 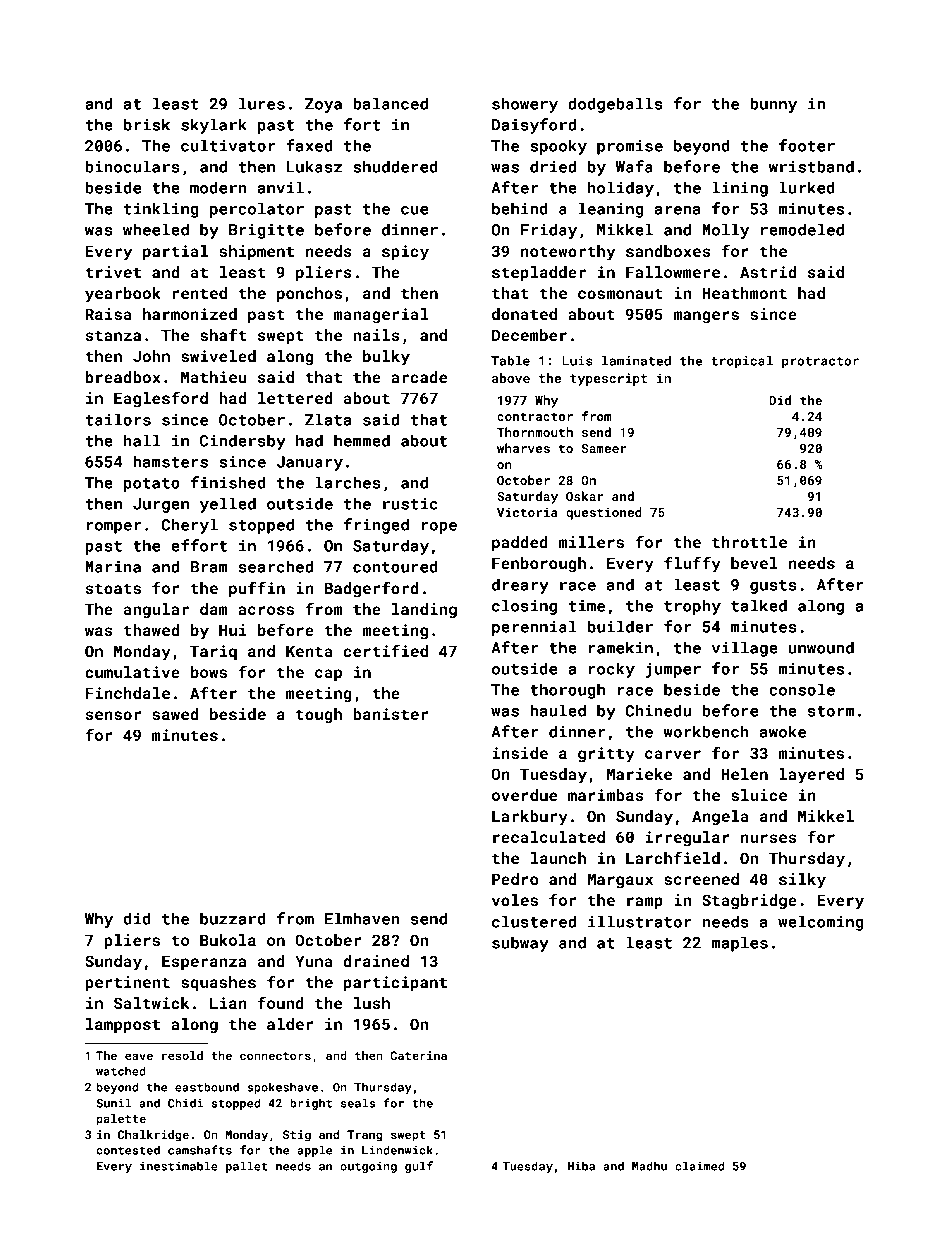 What do you see at coordinates (811, 776) in the page?
I see `layered` at bounding box center [811, 776].
